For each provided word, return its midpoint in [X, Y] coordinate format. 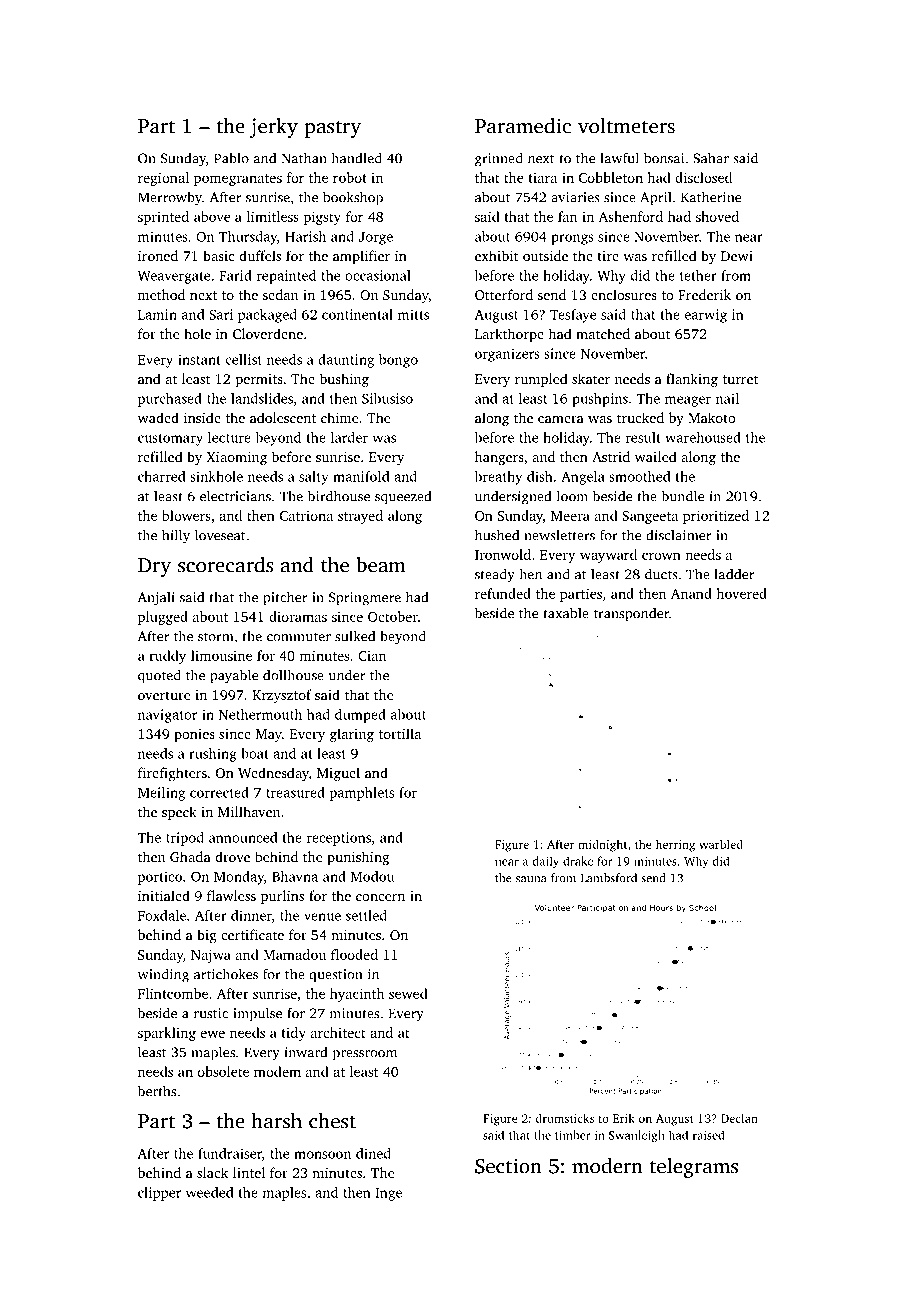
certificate [252, 934]
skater [591, 378]
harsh [277, 1121]
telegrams [694, 1168]
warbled [721, 844]
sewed [408, 993]
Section [508, 1166]
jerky [273, 128]
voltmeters [626, 126]
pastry [332, 129]
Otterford [504, 294]
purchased [170, 400]
